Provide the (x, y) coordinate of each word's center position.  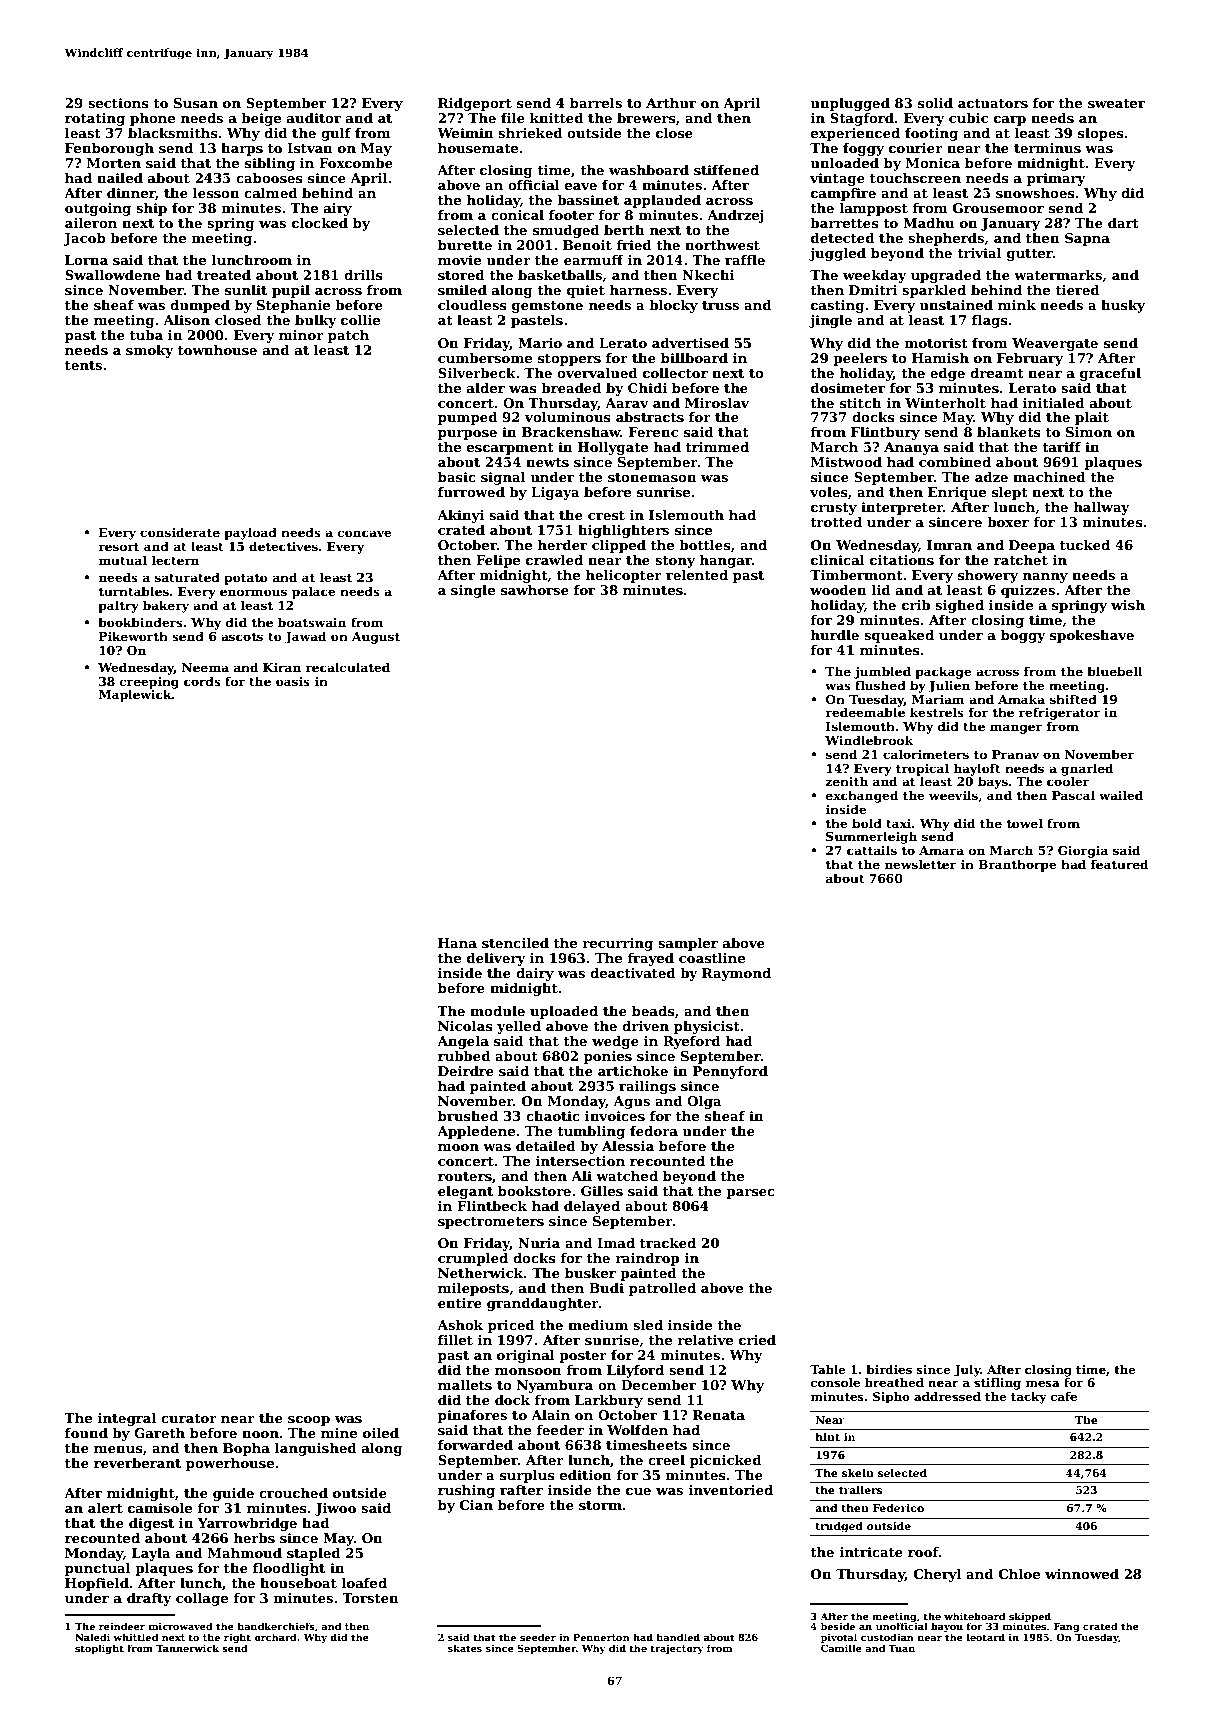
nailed (120, 178)
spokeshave (1092, 636)
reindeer (122, 1626)
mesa (1043, 1383)
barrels (596, 103)
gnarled (1087, 769)
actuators (993, 103)
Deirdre (466, 1071)
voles (829, 492)
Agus (631, 1102)
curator (189, 1418)
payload (251, 533)
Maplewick (135, 695)
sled (648, 1325)
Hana (457, 943)
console (835, 1382)
